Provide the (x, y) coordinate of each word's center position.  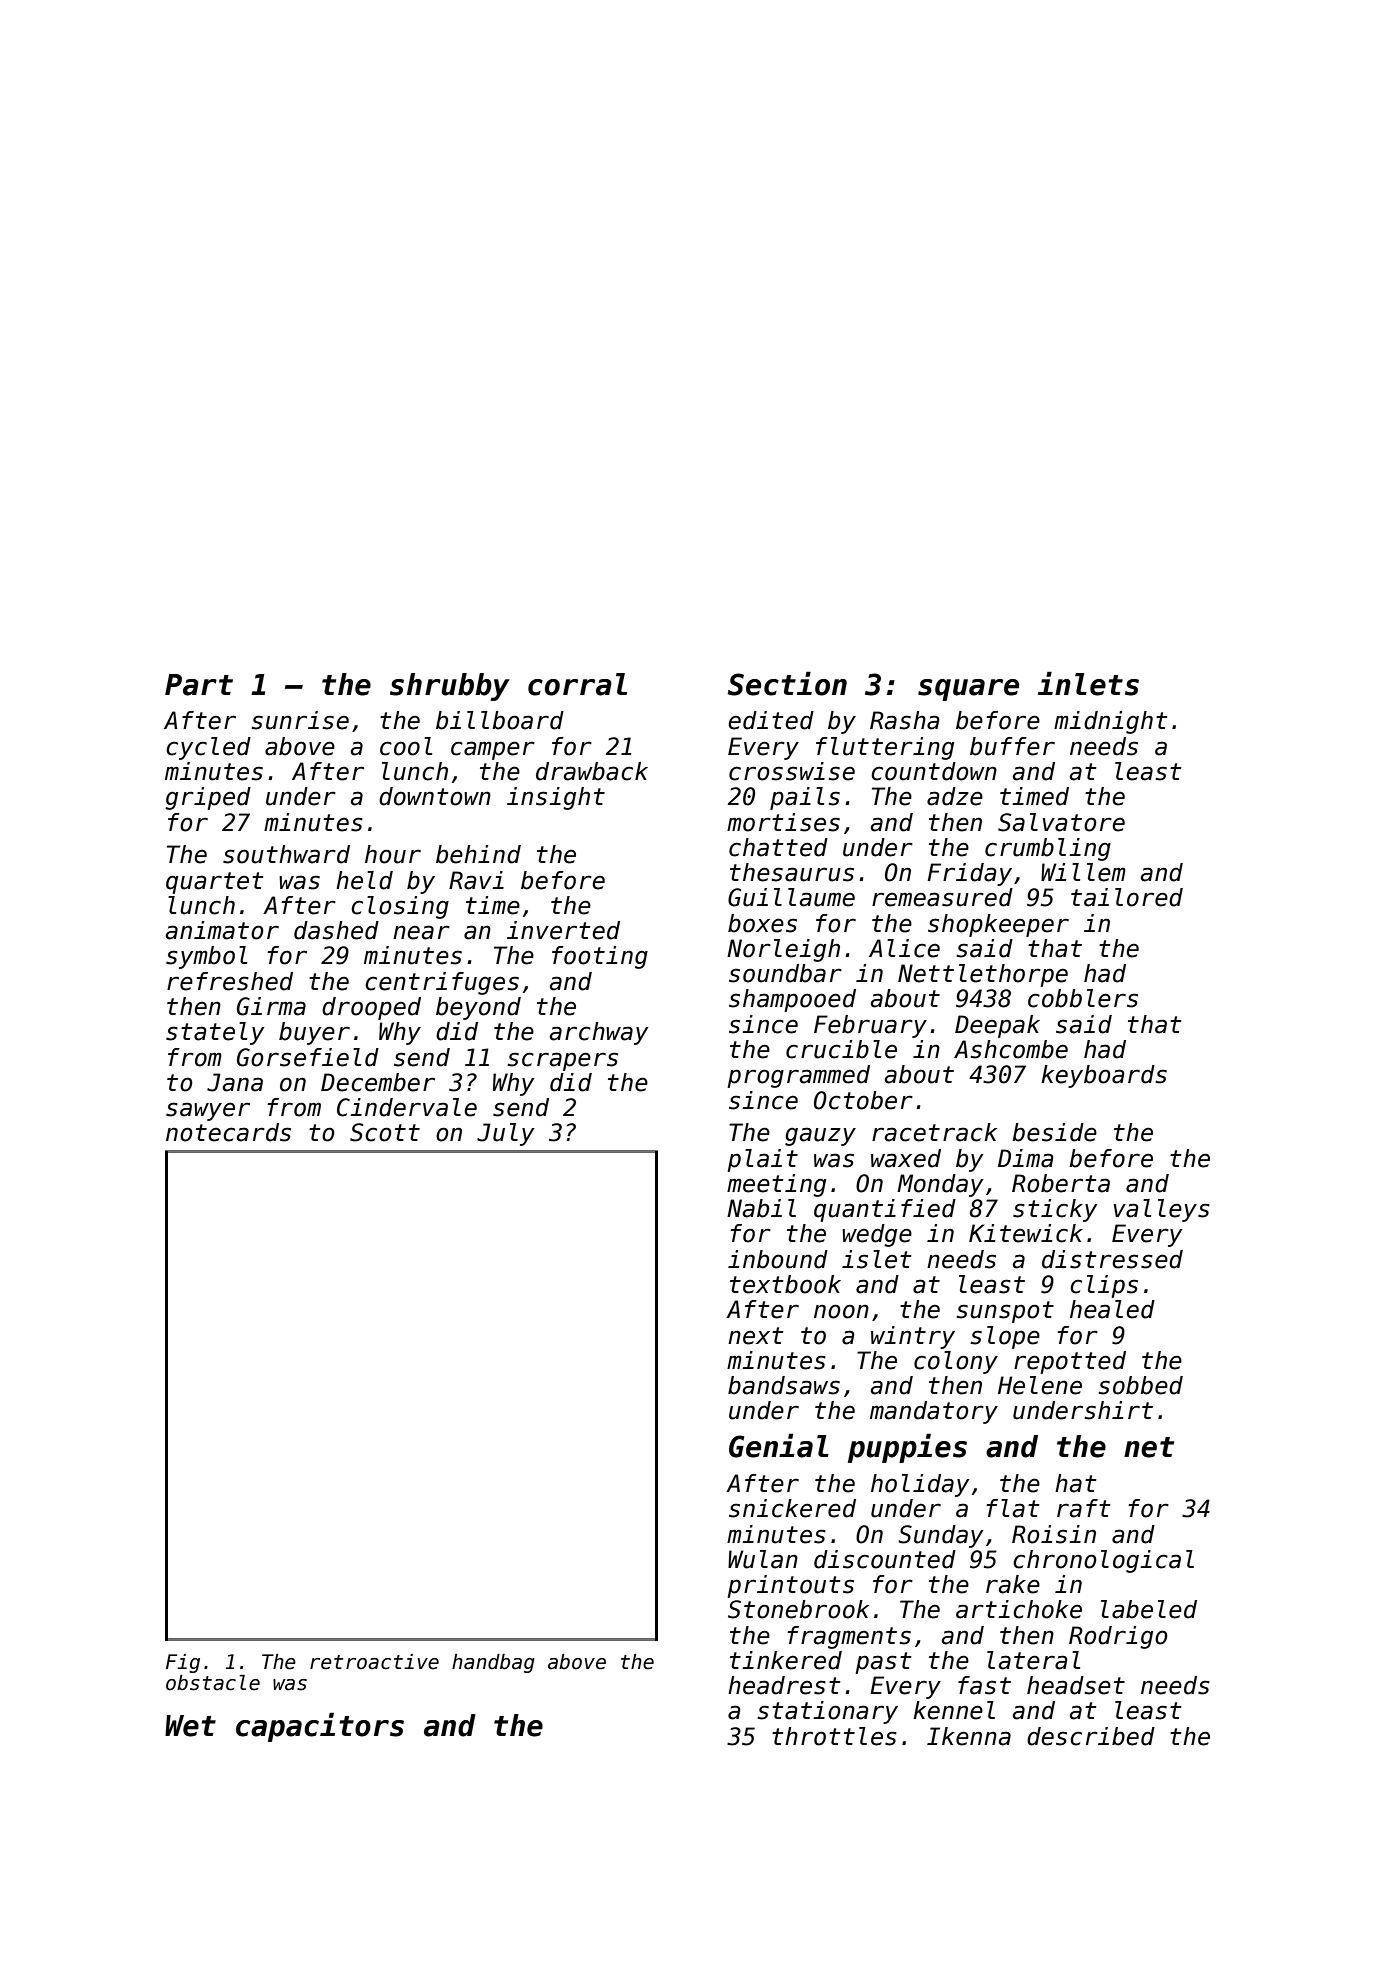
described (1091, 1736)
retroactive (374, 1662)
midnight (1111, 722)
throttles (834, 1736)
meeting (776, 1185)
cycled (208, 748)
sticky (1055, 1210)
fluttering (885, 748)
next (756, 1336)
